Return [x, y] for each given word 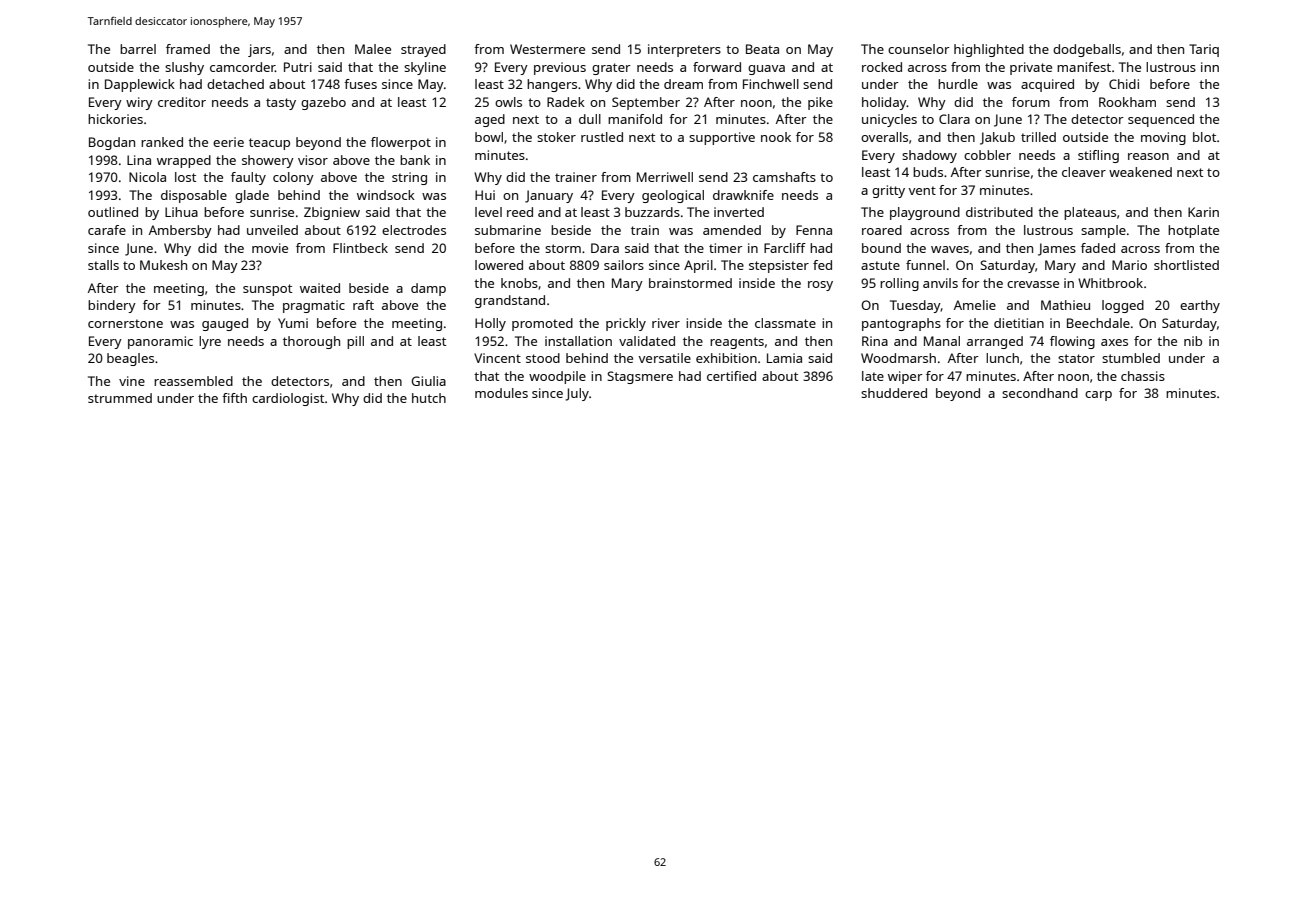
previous [560, 68]
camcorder [242, 67]
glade [252, 196]
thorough [311, 342]
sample [1103, 231]
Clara [954, 119]
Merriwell [665, 177]
